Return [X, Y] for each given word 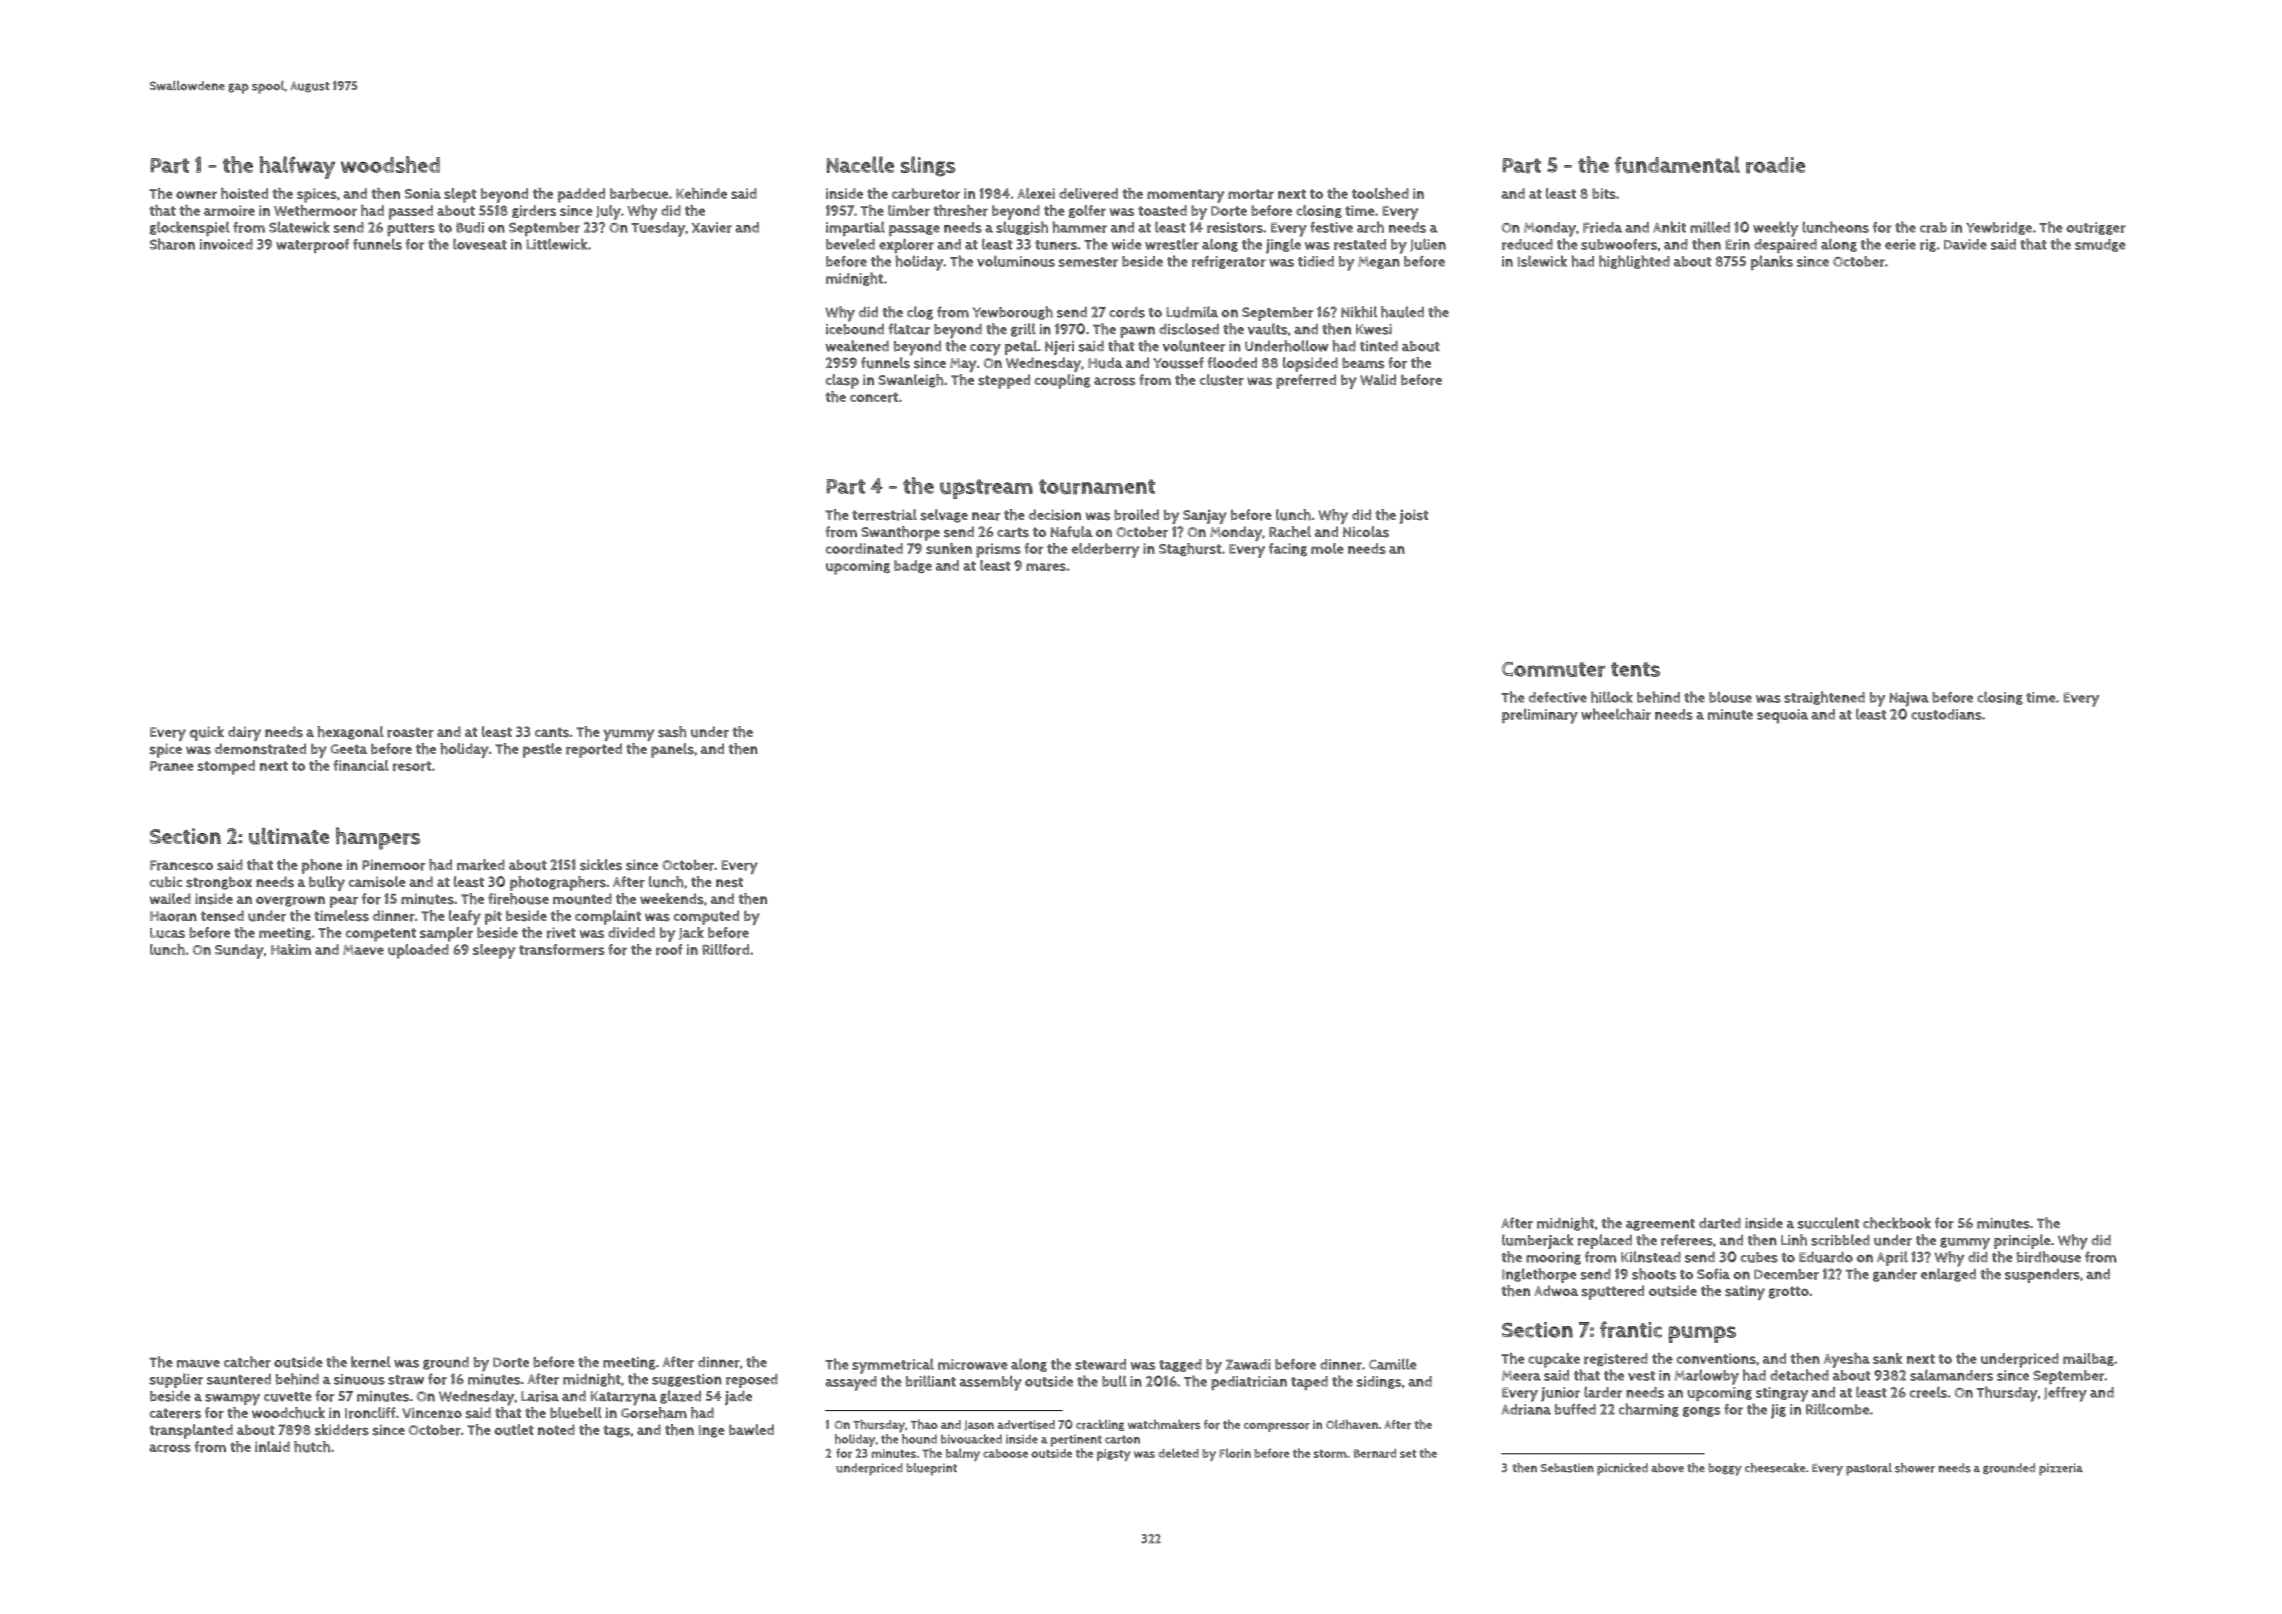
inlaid [272, 1446]
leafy [465, 917]
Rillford [725, 949]
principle [2022, 1241]
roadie [1775, 165]
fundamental [1677, 164]
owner [196, 195]
